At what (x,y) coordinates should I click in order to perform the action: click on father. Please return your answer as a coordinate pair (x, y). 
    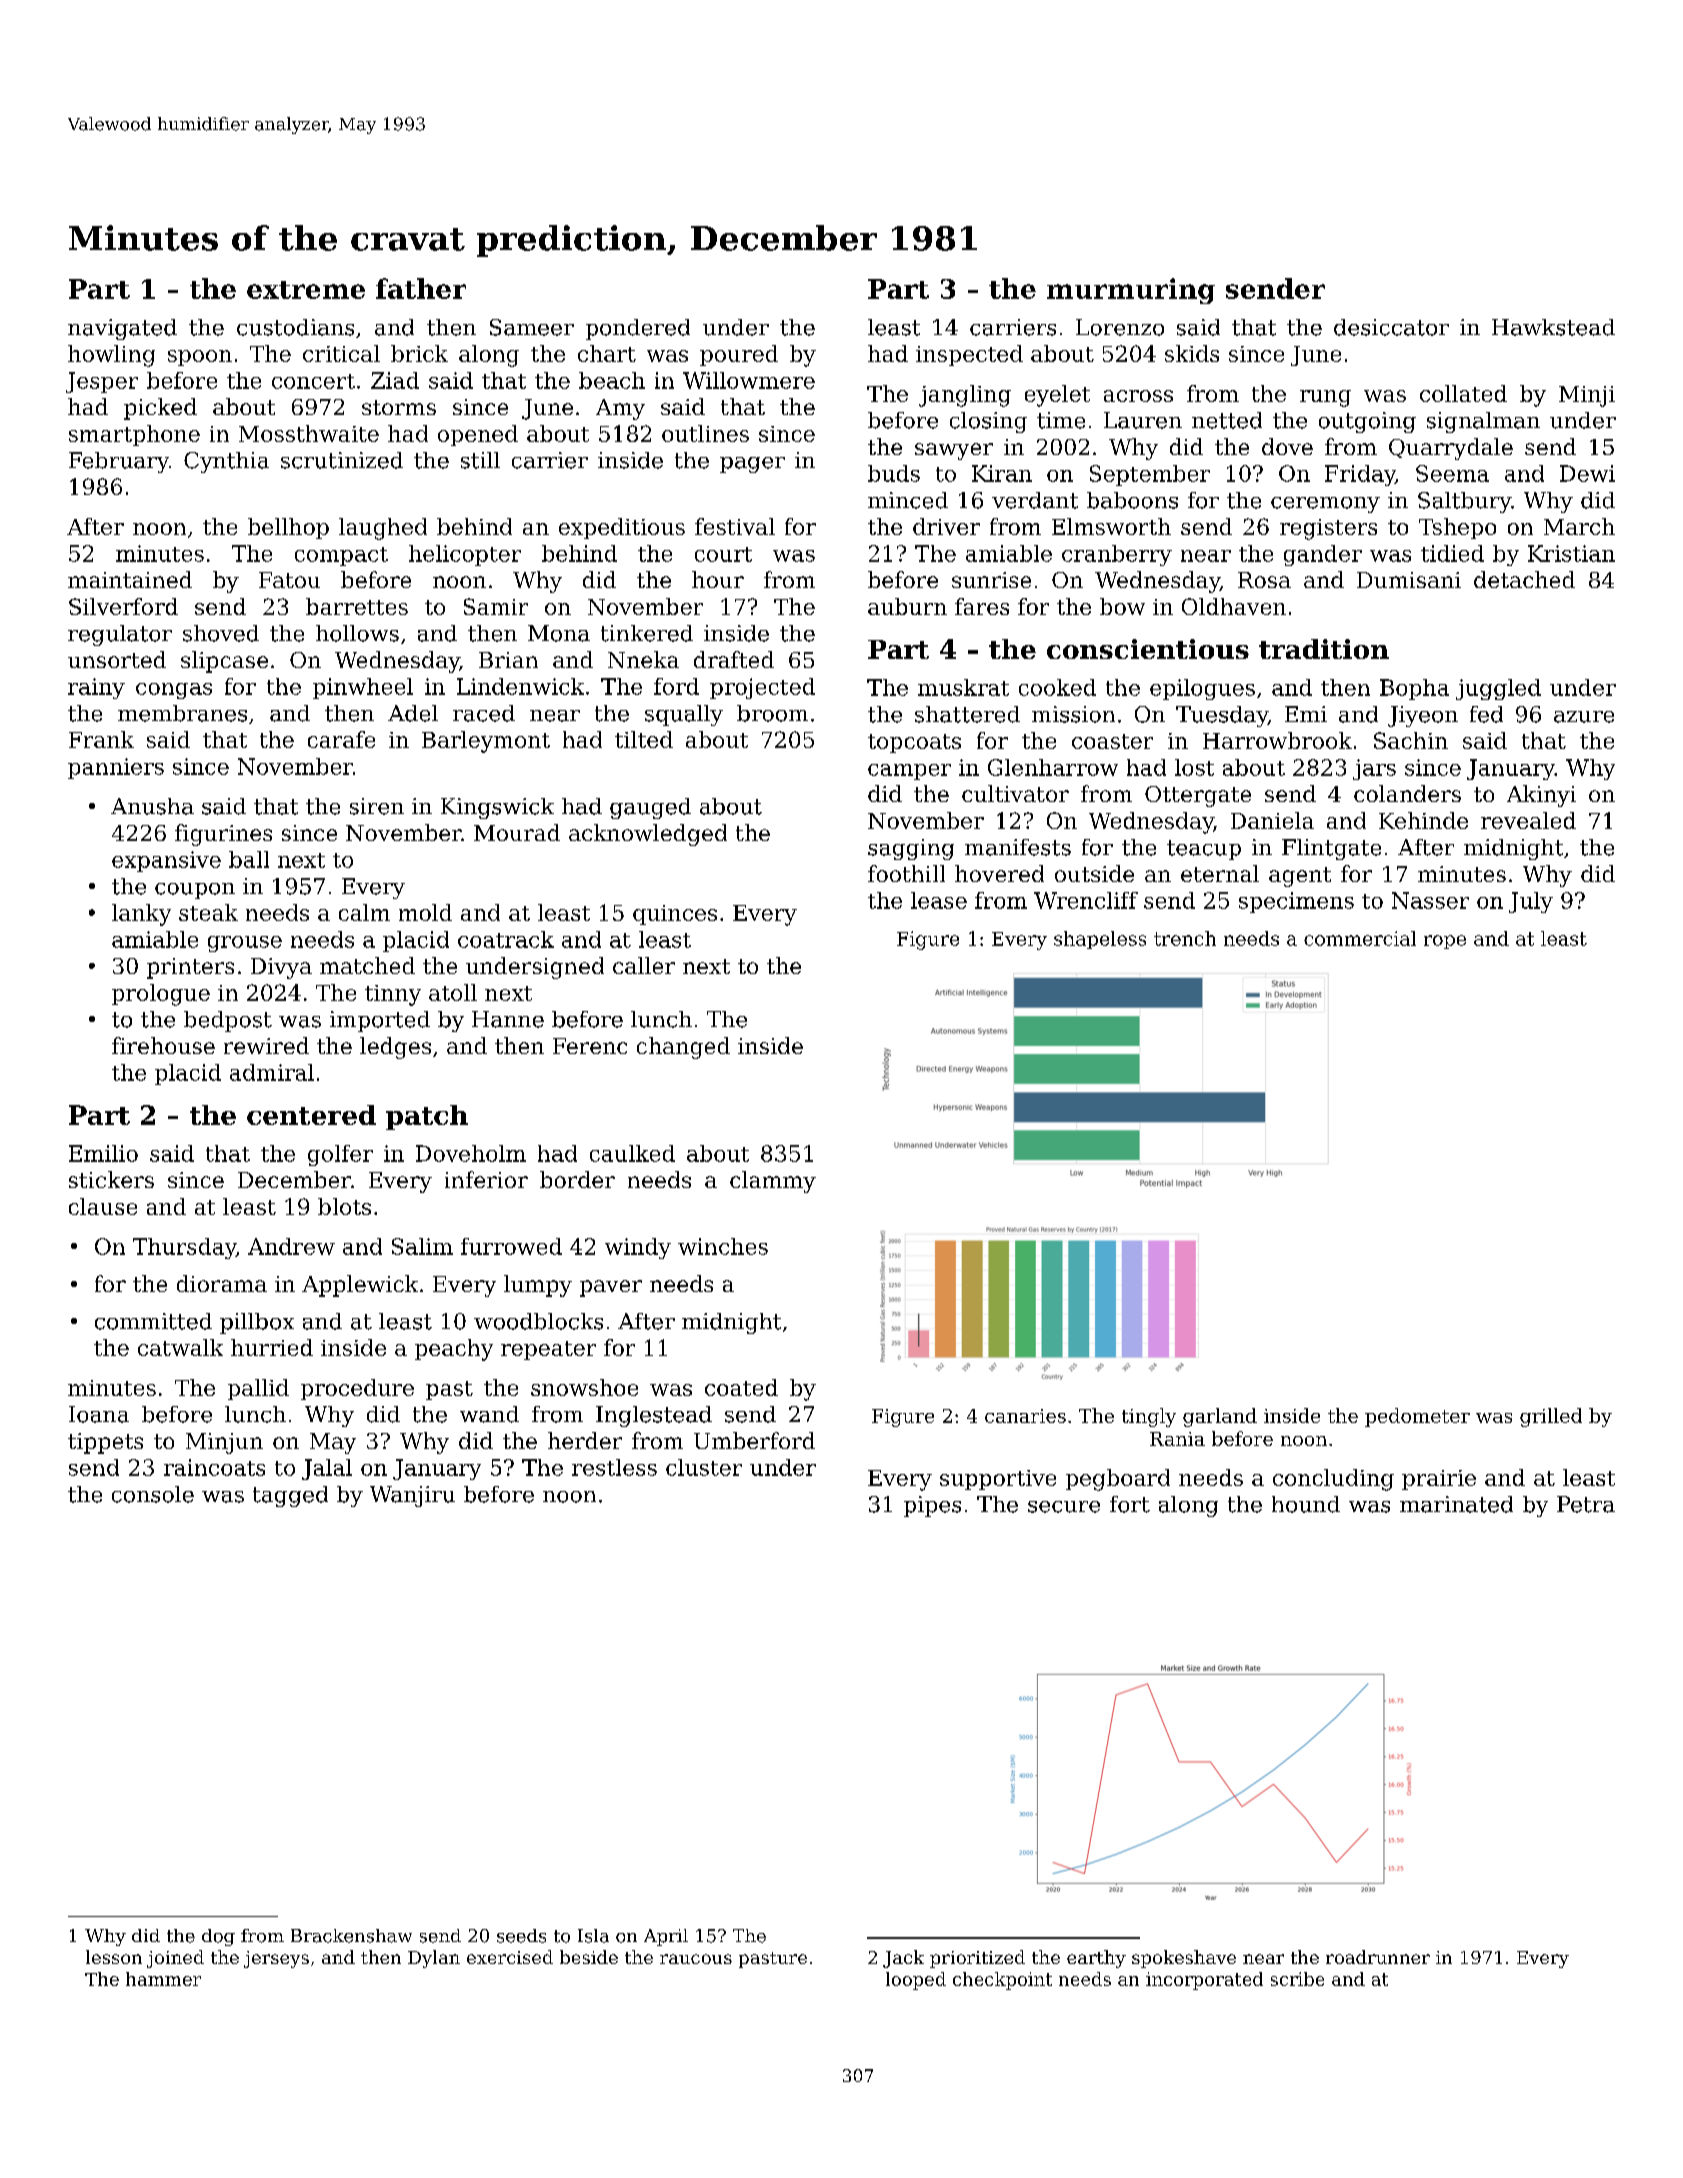
    Looking at the image, I should click on (421, 288).
